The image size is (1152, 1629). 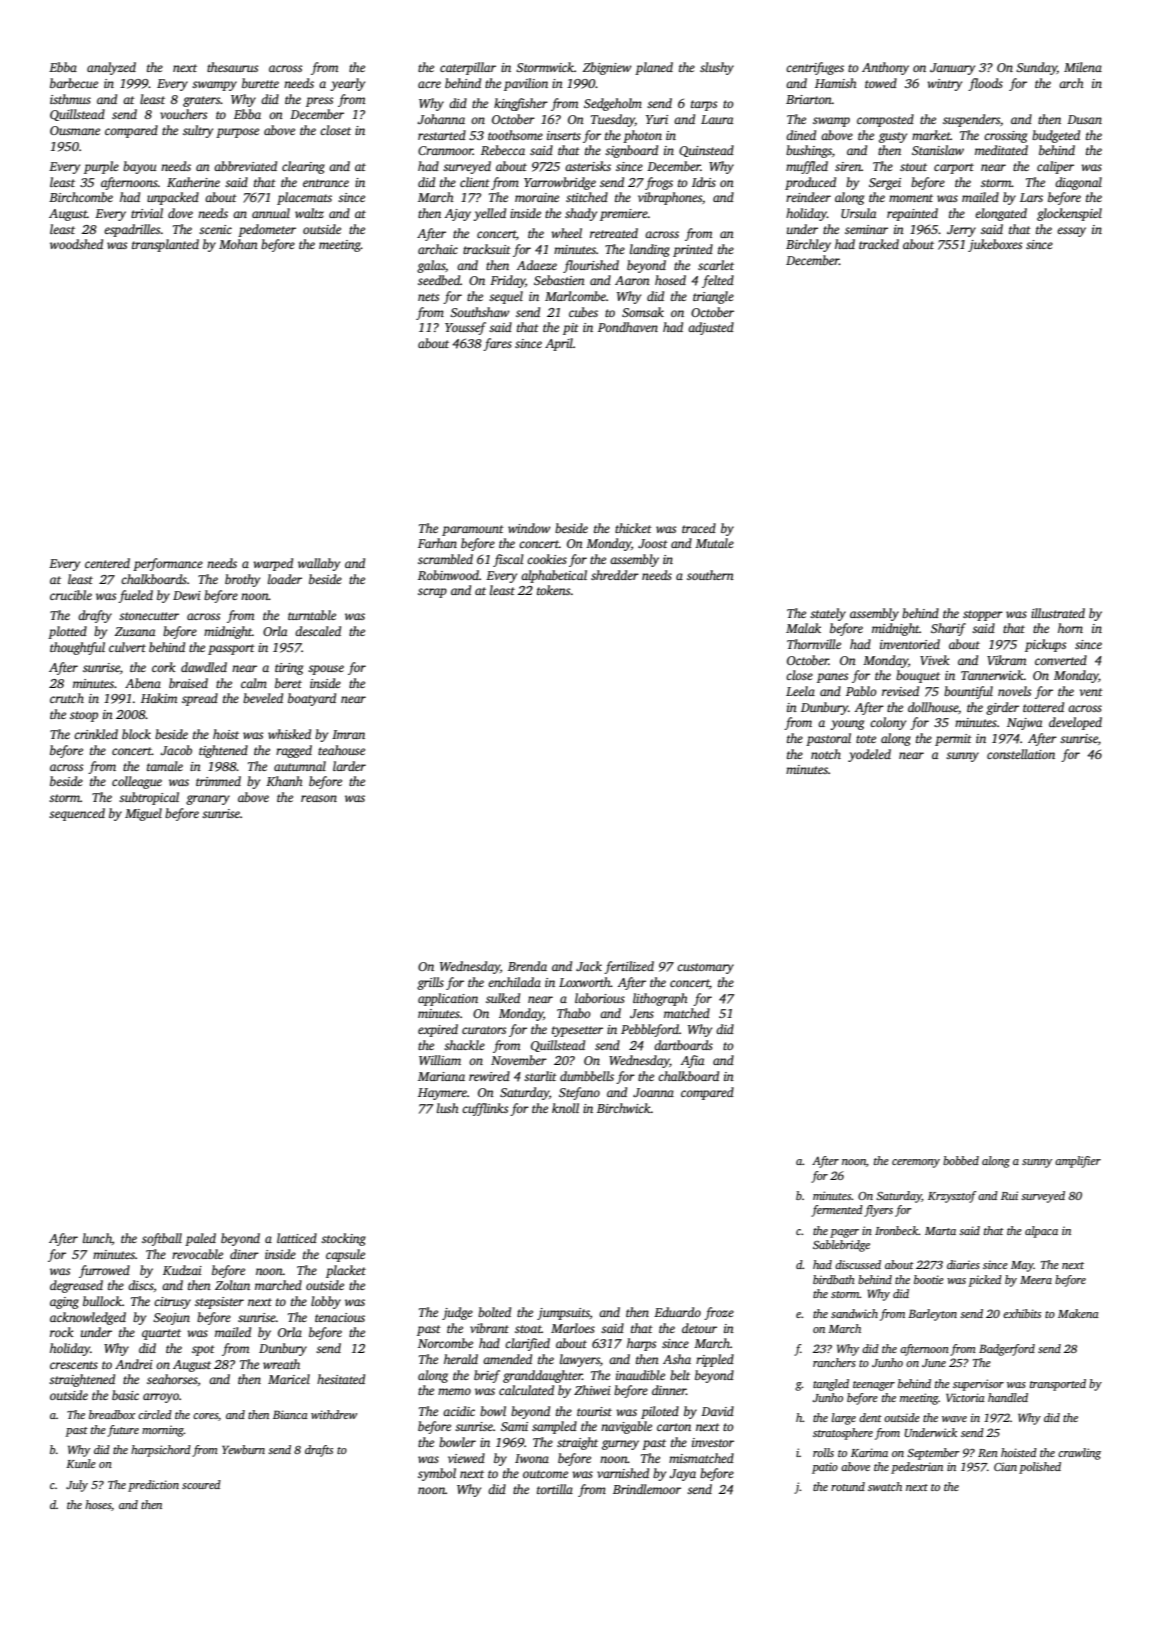 I want to click on rotund, so click(x=848, y=1486).
